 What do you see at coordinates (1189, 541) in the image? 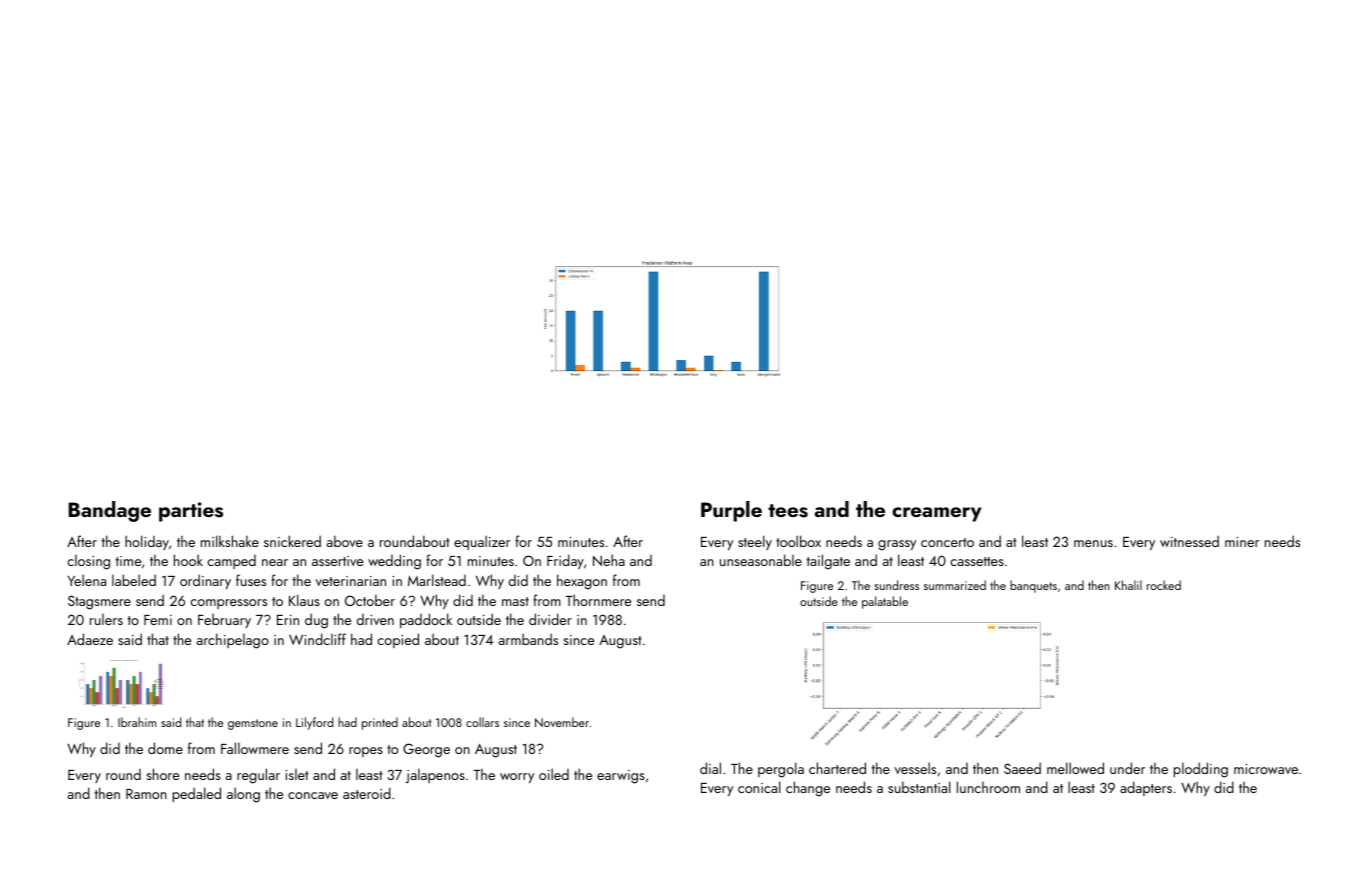
I see `witnessed` at bounding box center [1189, 541].
